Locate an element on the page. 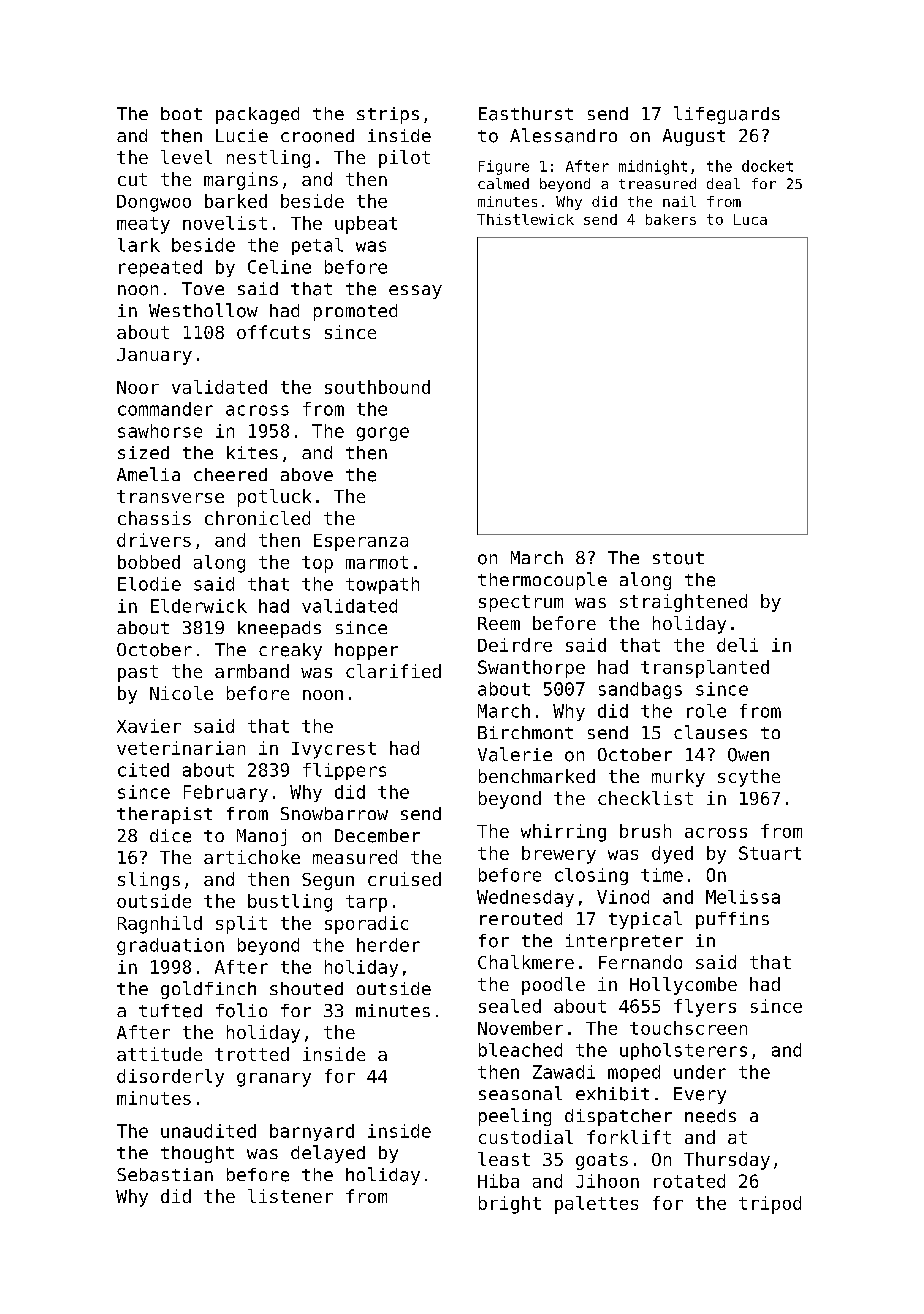 Image resolution: width=924 pixels, height=1314 pixels. Elodie is located at coordinates (149, 584).
